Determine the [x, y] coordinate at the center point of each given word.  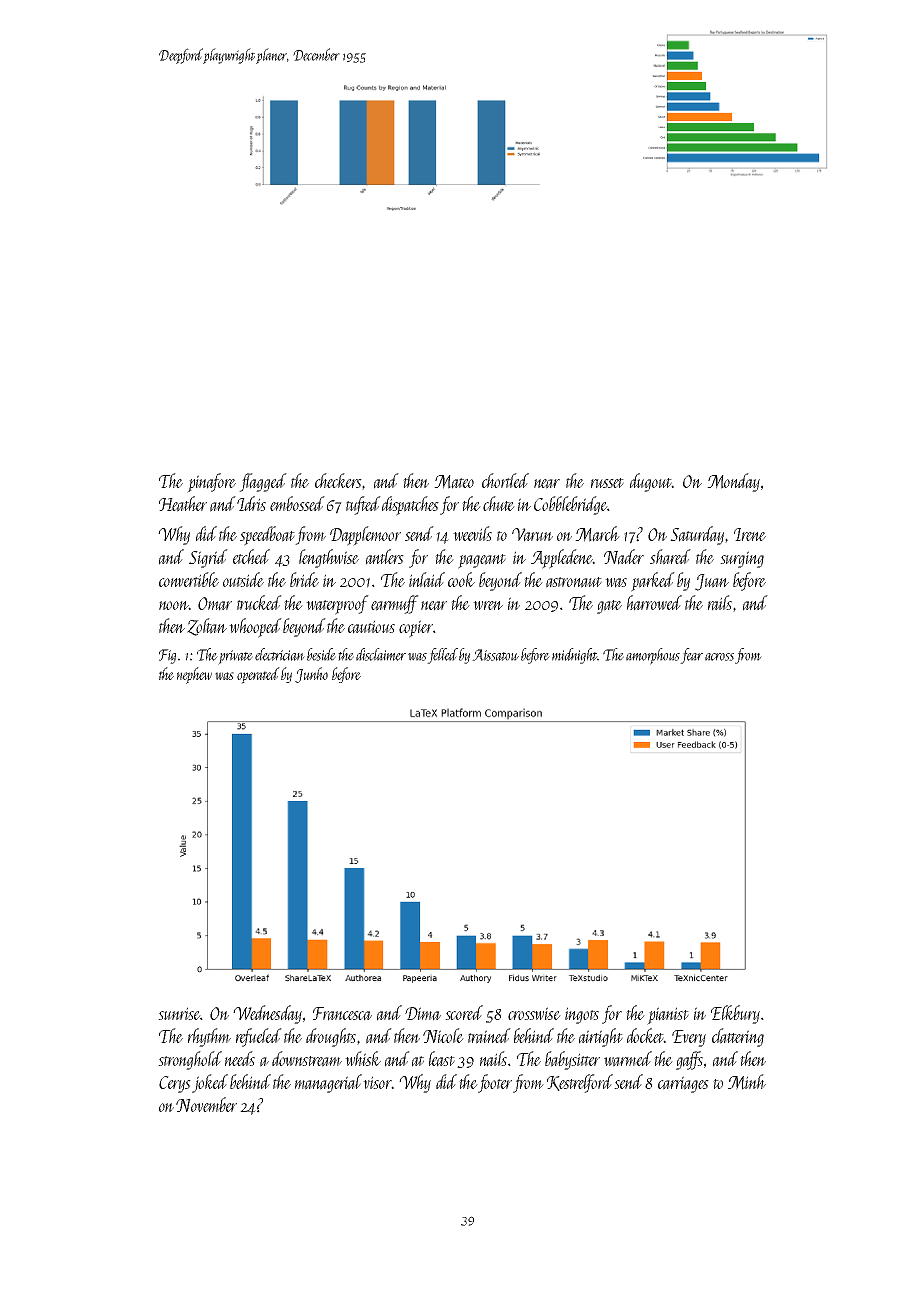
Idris [251, 503]
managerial [328, 1083]
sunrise [179, 1013]
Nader [624, 557]
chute [499, 503]
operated [258, 675]
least [442, 1059]
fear [692, 656]
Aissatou [495, 655]
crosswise [534, 1013]
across [719, 657]
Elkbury [735, 1014]
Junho [311, 675]
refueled [259, 1037]
